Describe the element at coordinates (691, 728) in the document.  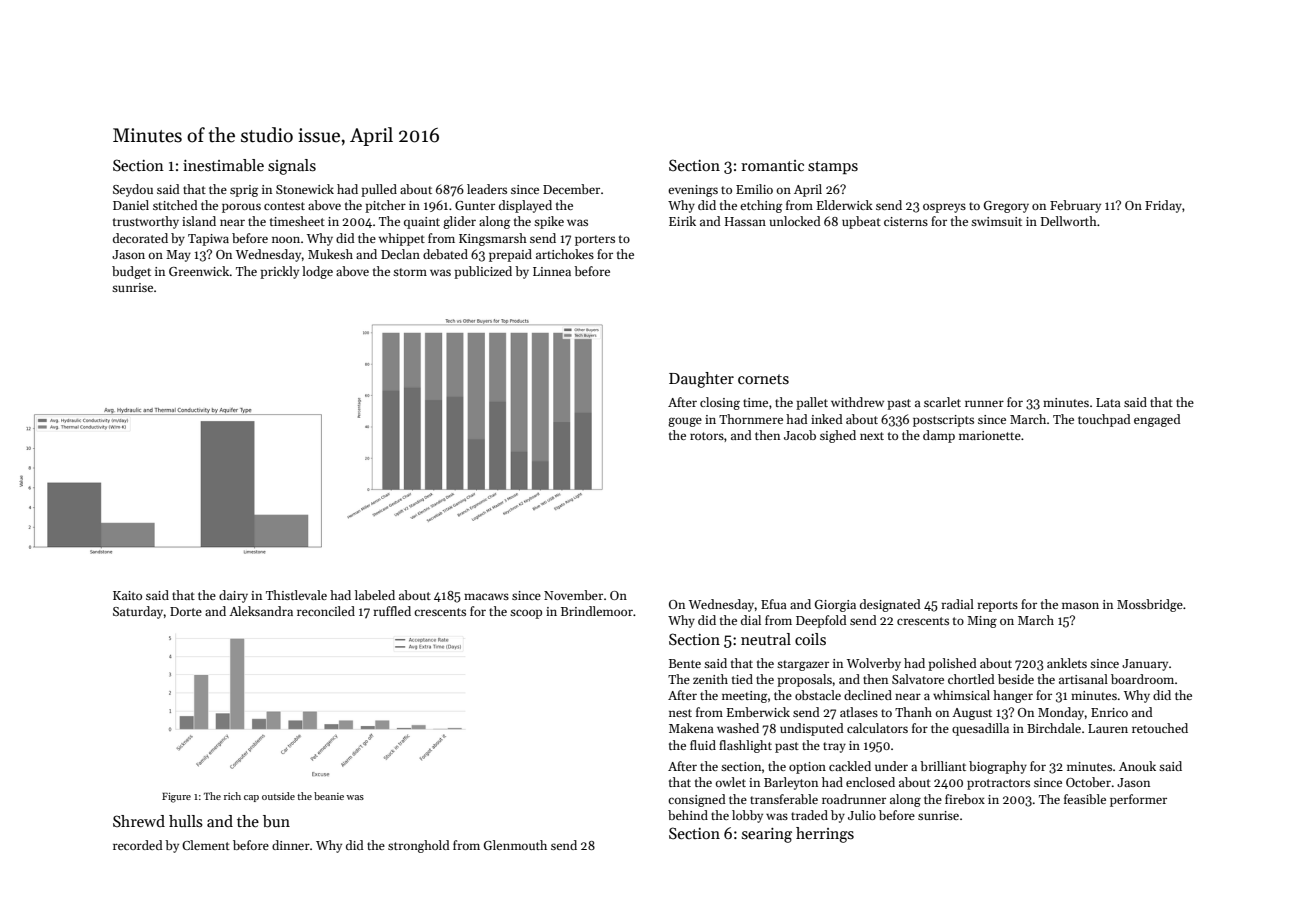
I see `Makena` at that location.
